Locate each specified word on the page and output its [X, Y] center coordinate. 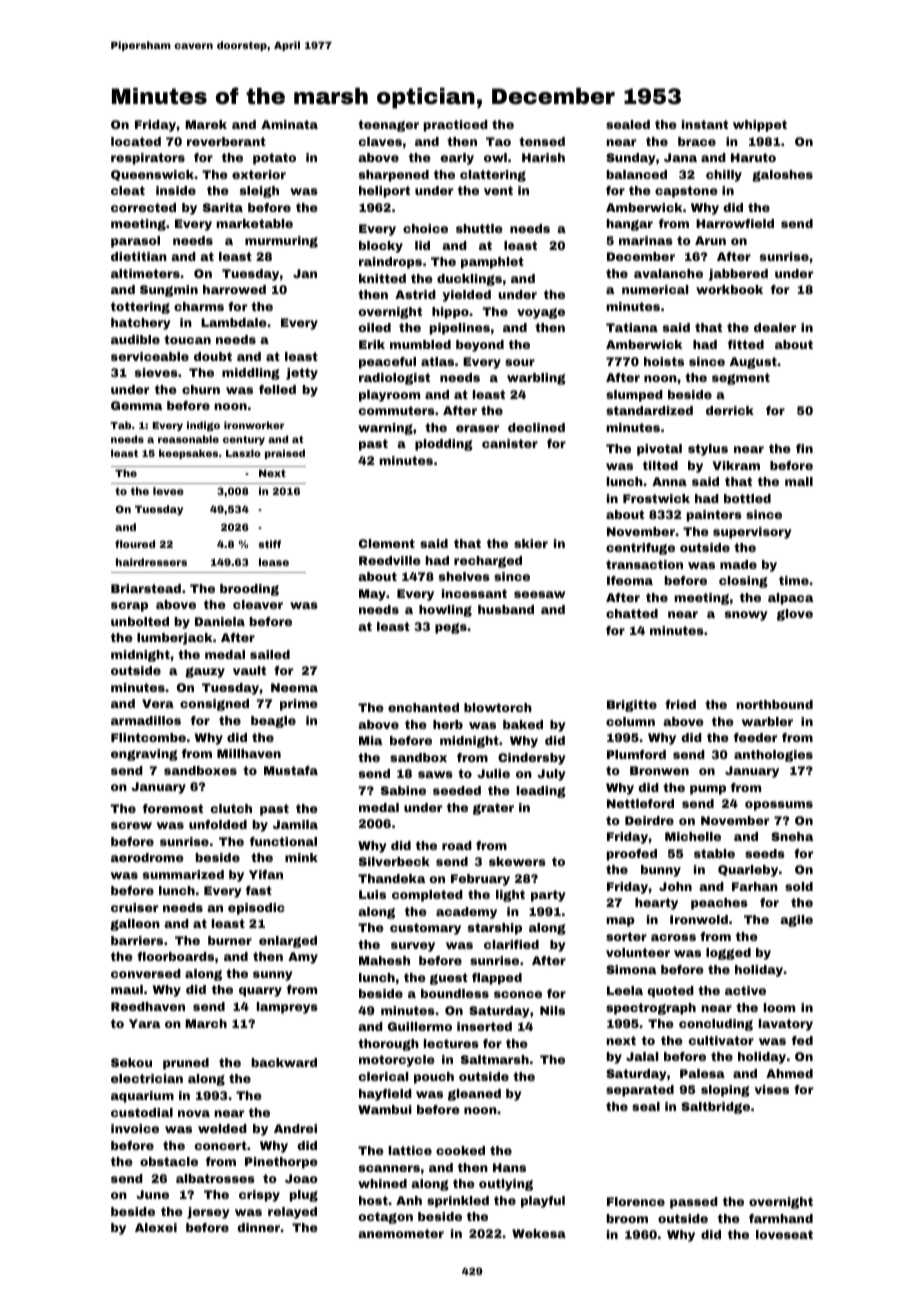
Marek [206, 124]
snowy [746, 616]
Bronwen [659, 770]
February [480, 880]
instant [705, 124]
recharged [488, 562]
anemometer [401, 1233]
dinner [258, 1227]
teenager [388, 126]
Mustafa [291, 770]
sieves [156, 372]
